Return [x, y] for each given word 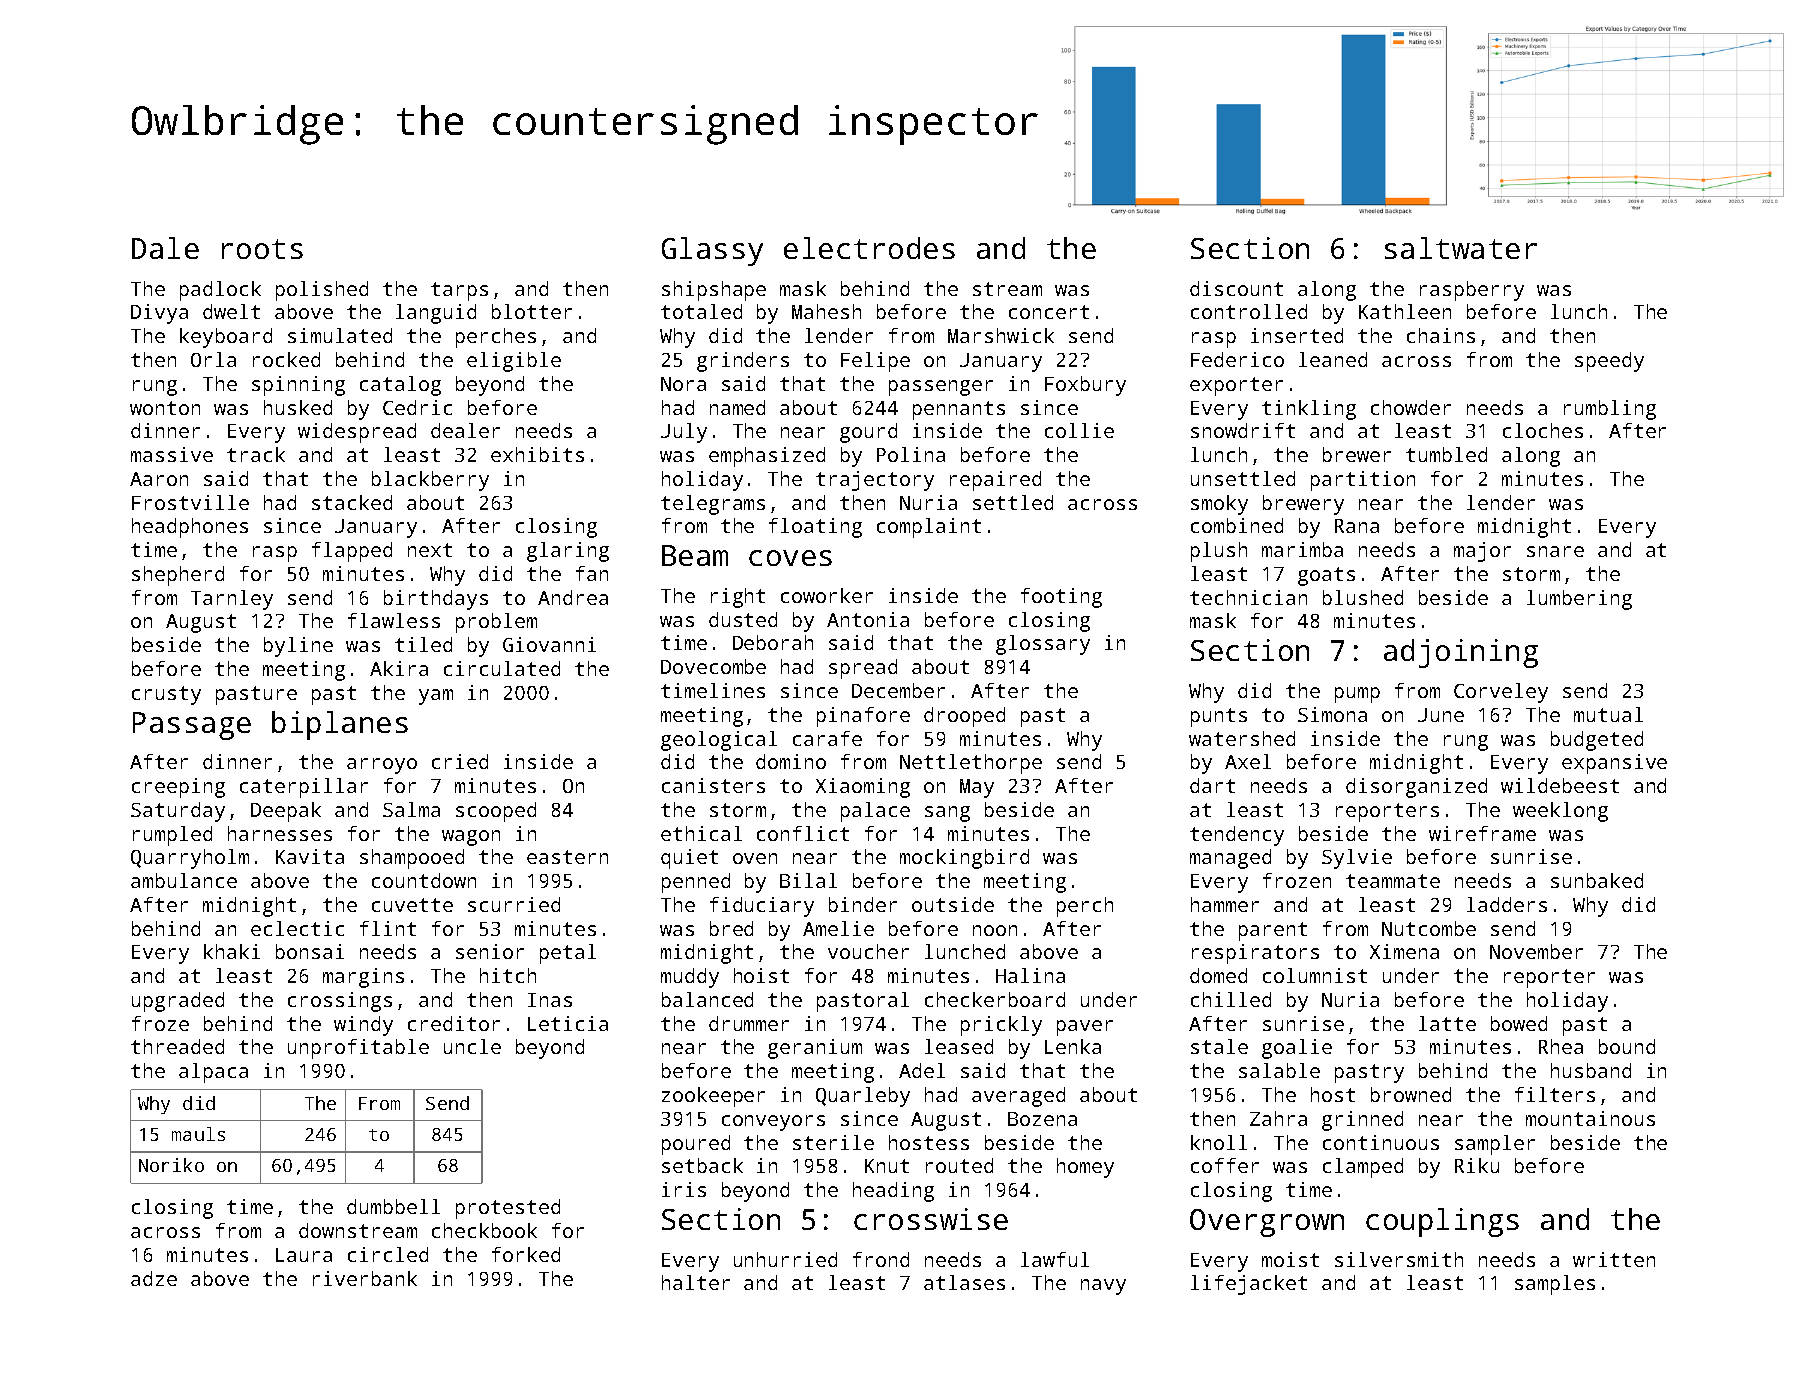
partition [1363, 481]
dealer [465, 430]
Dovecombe [713, 666]
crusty [166, 695]
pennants [959, 410]
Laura [304, 1255]
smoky [1219, 505]
